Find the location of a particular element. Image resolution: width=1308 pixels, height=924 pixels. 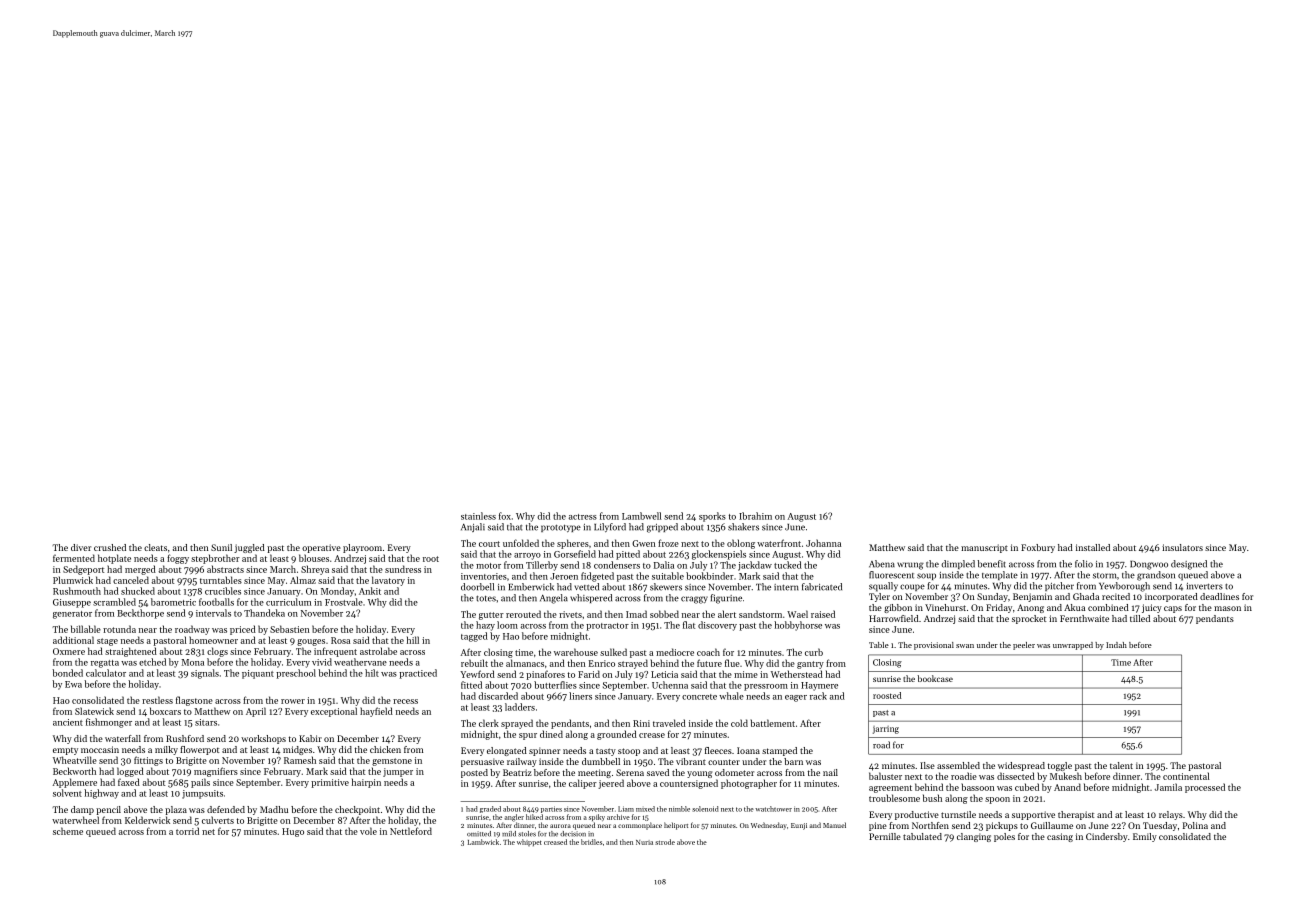

unwrapped is located at coordinates (1073, 646).
